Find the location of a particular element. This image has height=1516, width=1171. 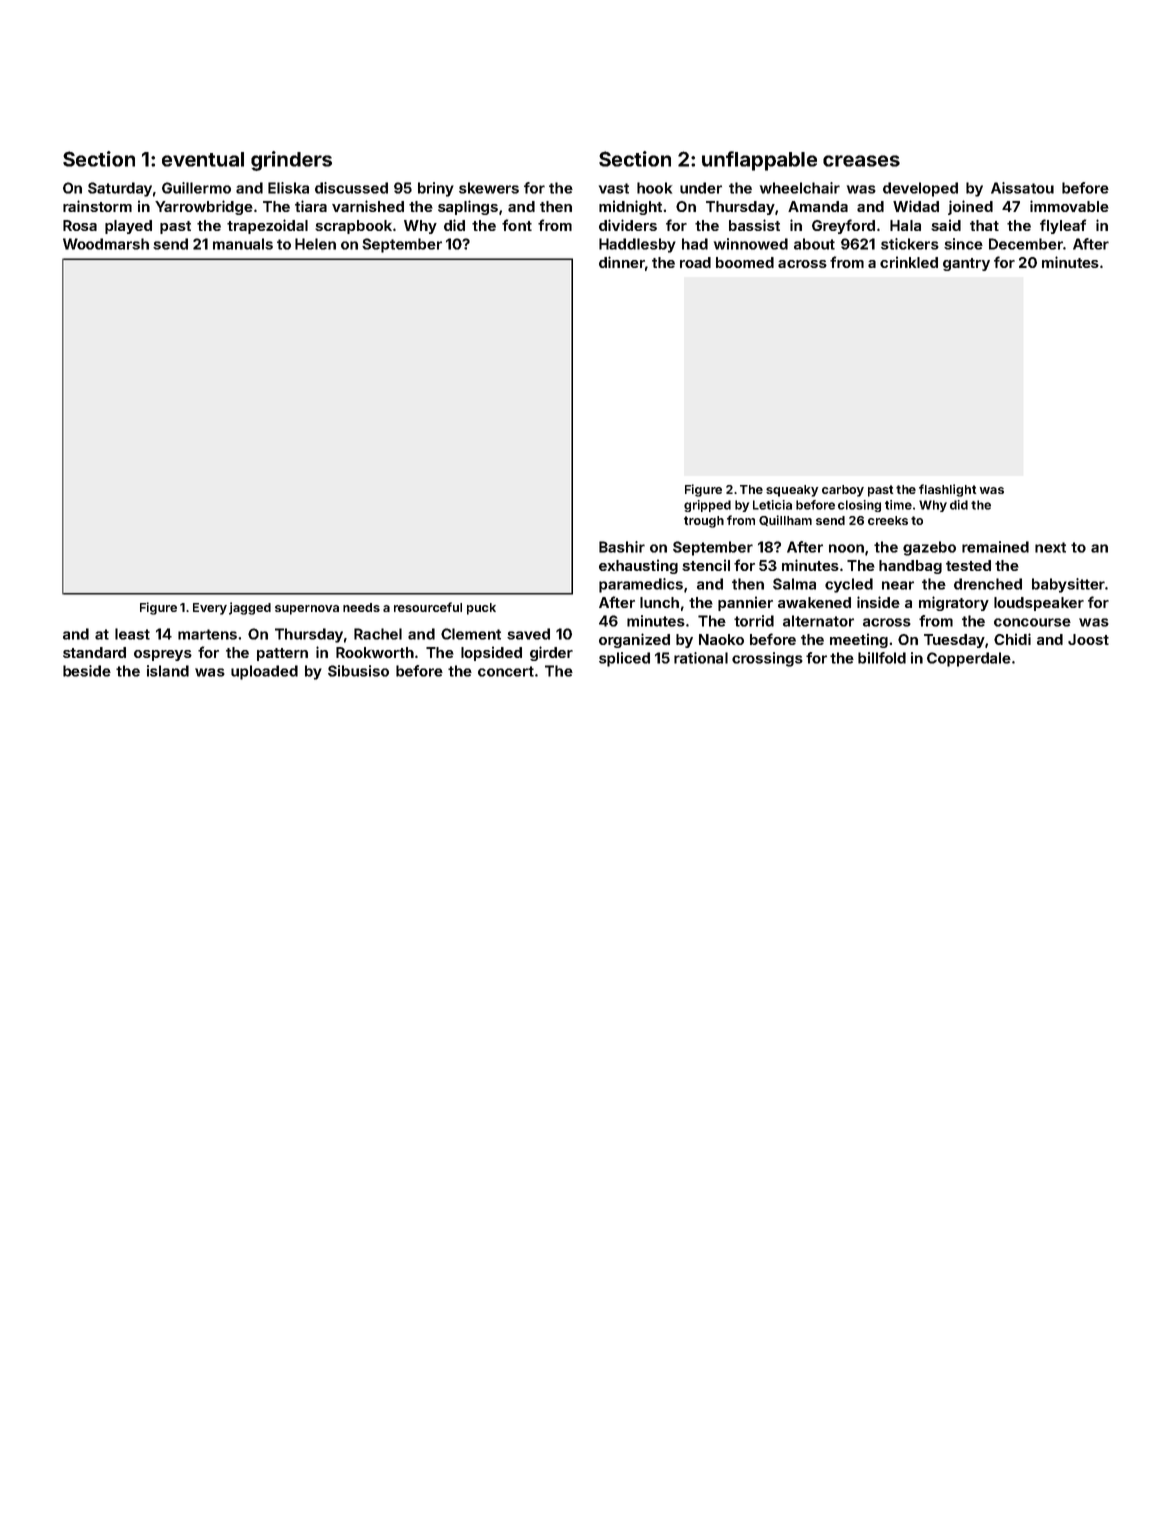

grinders is located at coordinates (291, 161).
